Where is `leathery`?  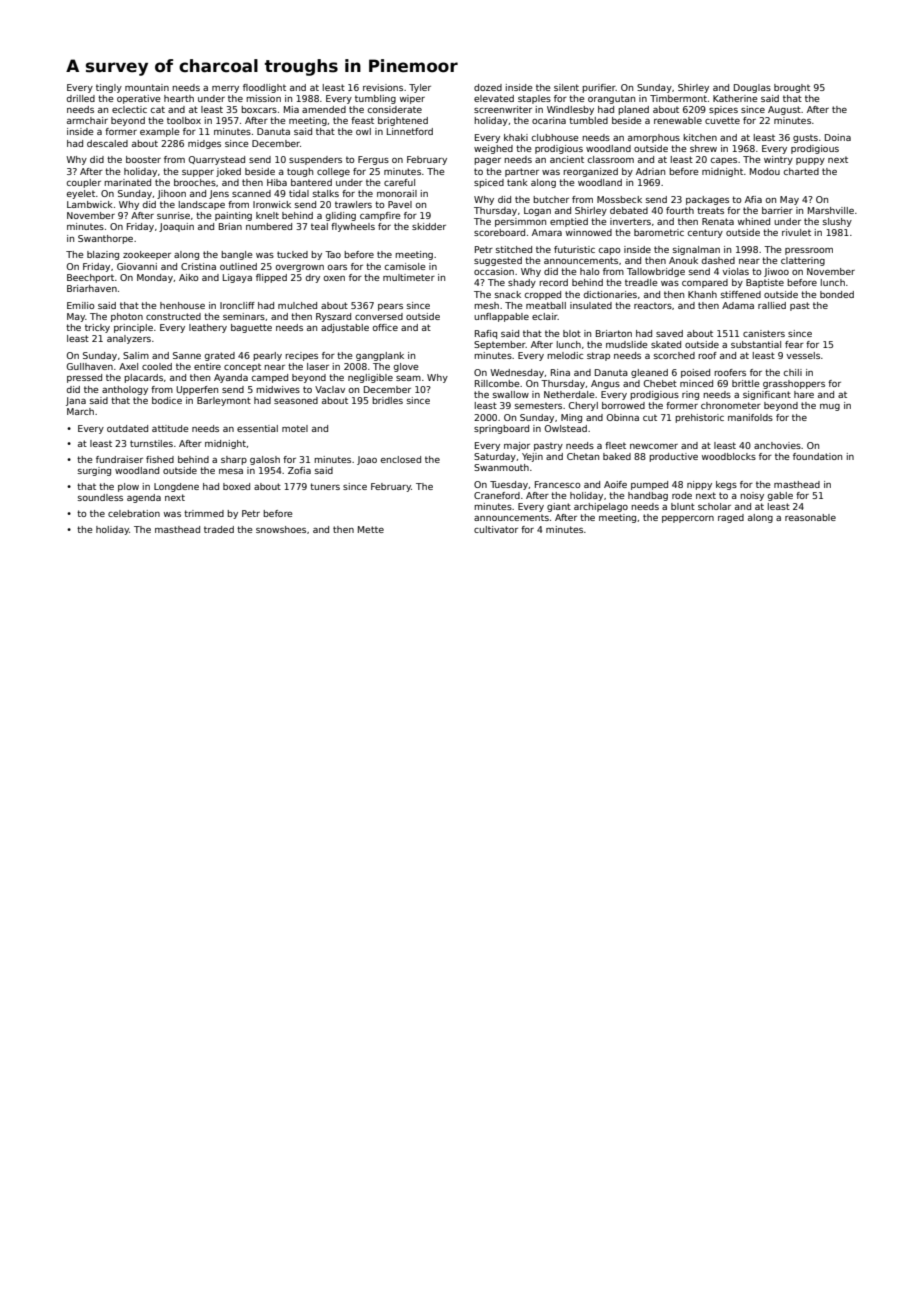 leathery is located at coordinates (208, 328).
